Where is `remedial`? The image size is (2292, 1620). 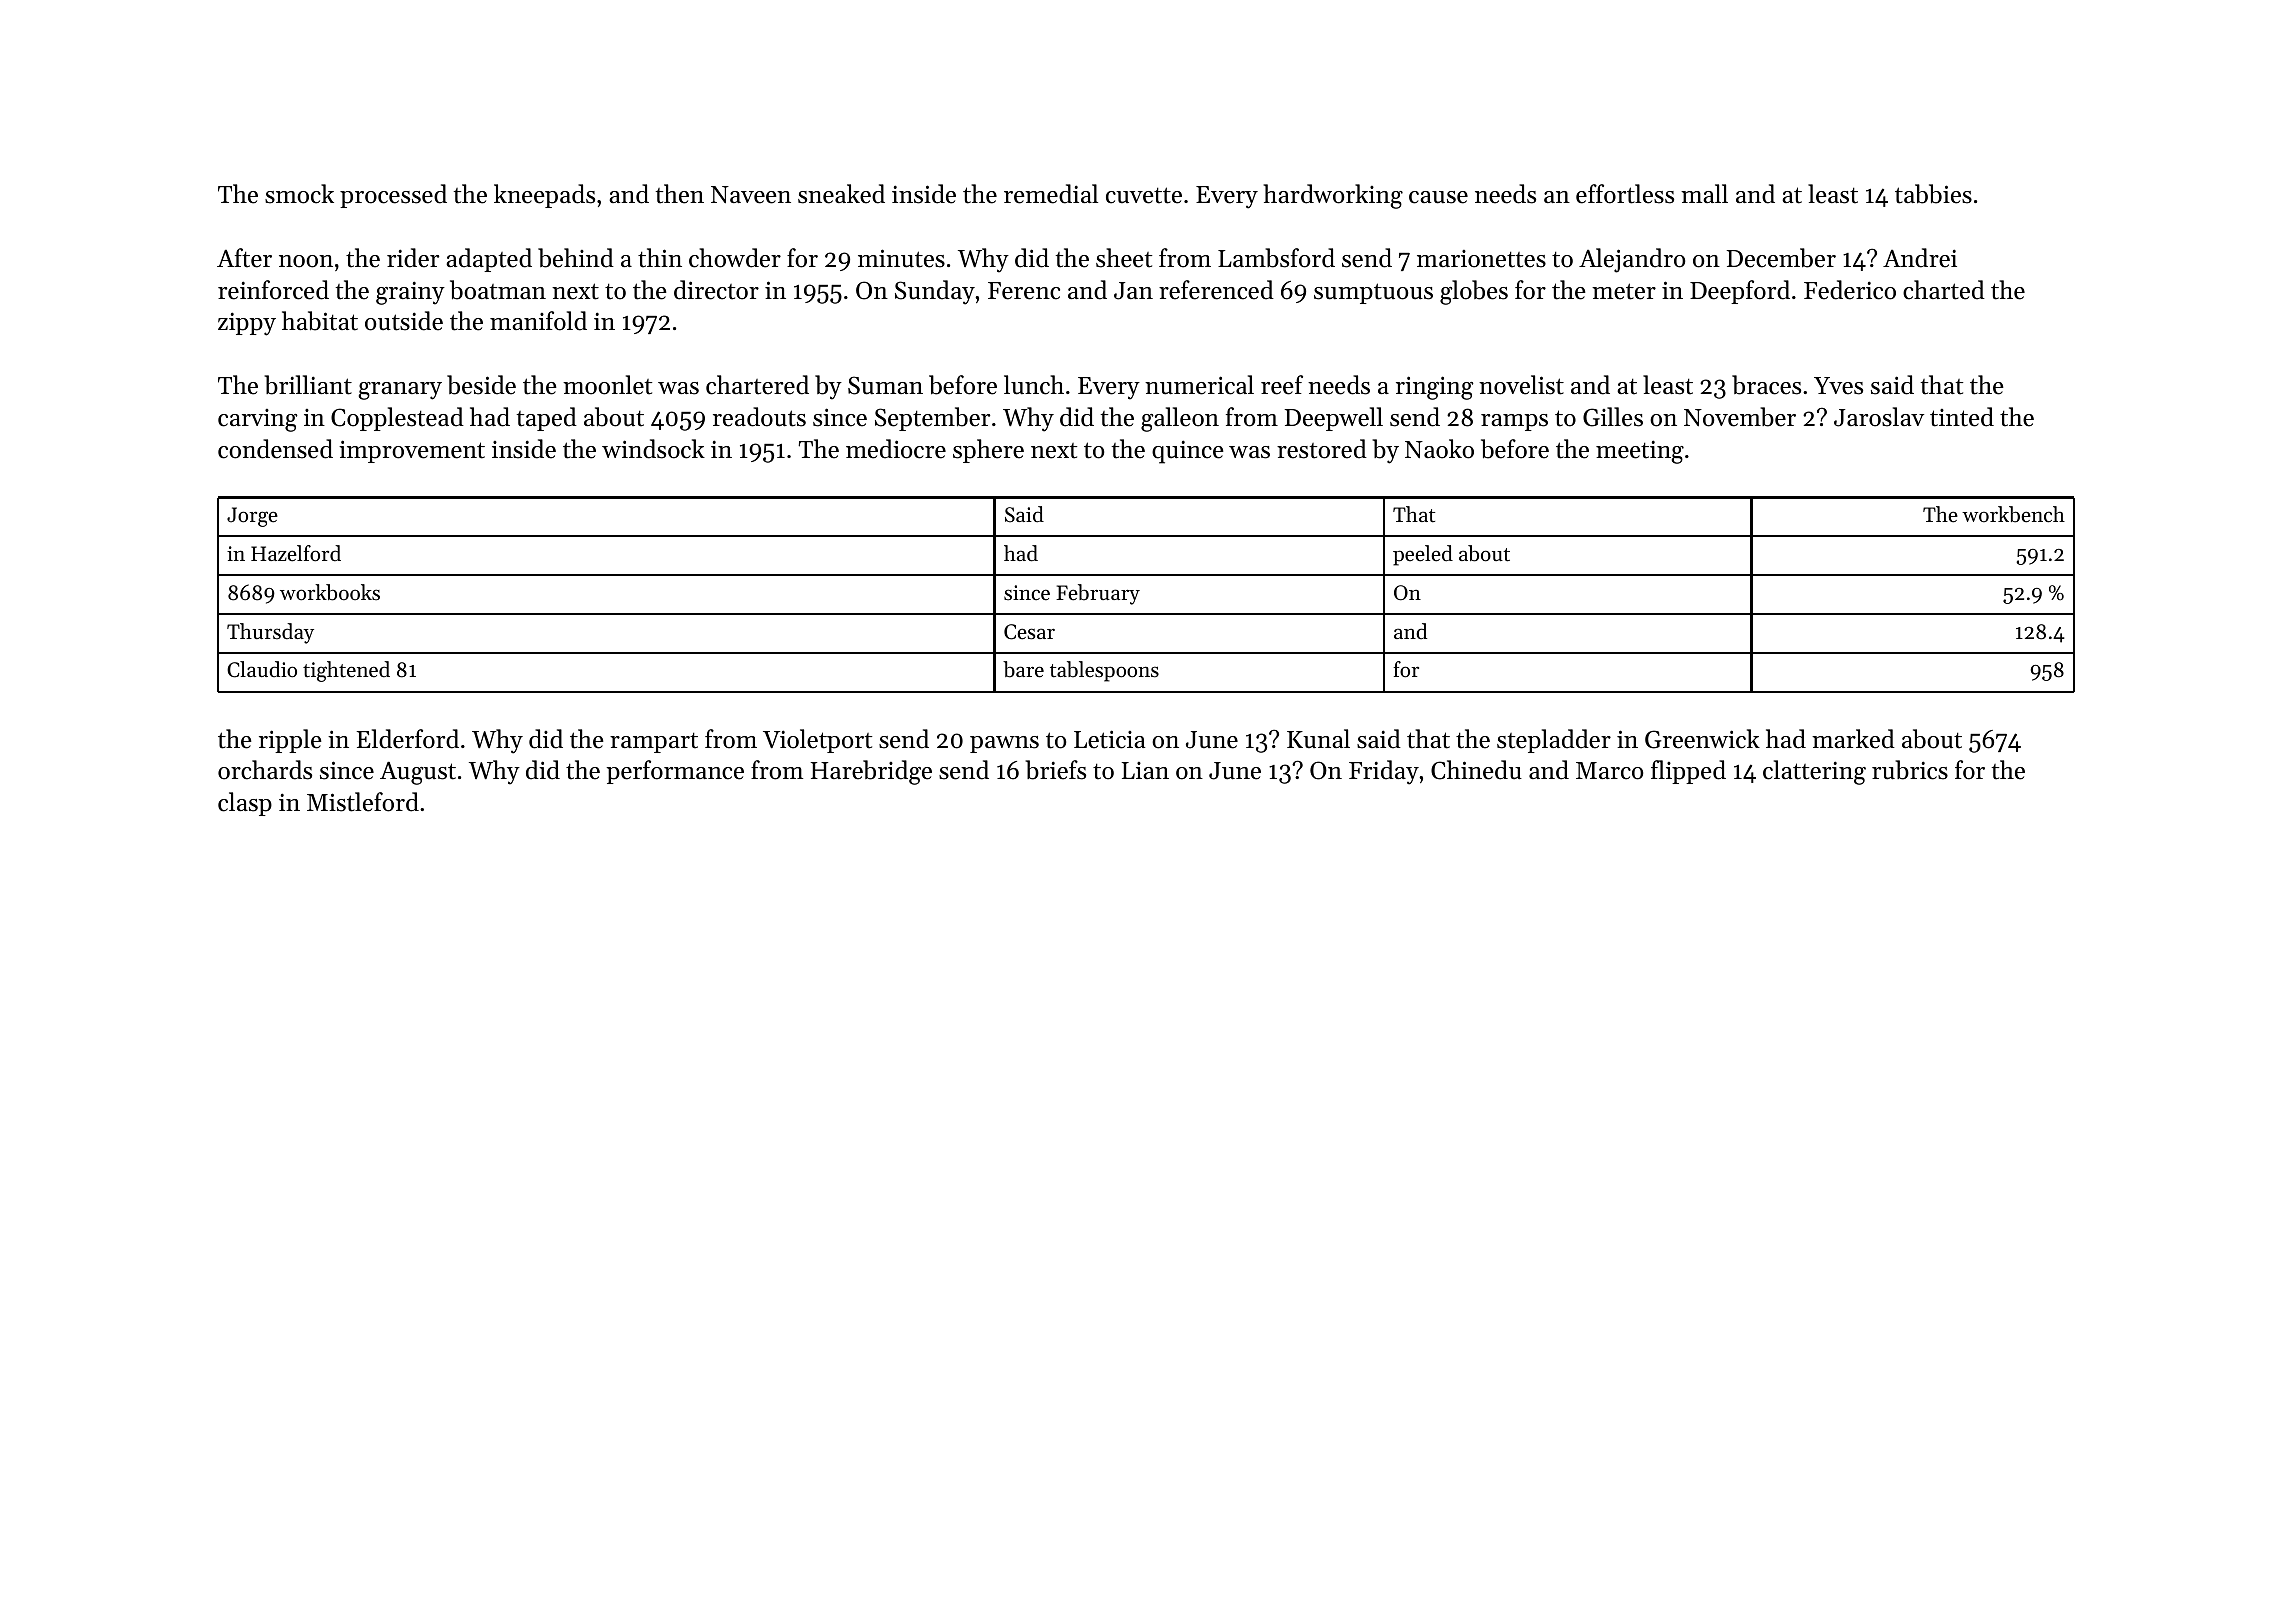
remedial is located at coordinates (1051, 194).
